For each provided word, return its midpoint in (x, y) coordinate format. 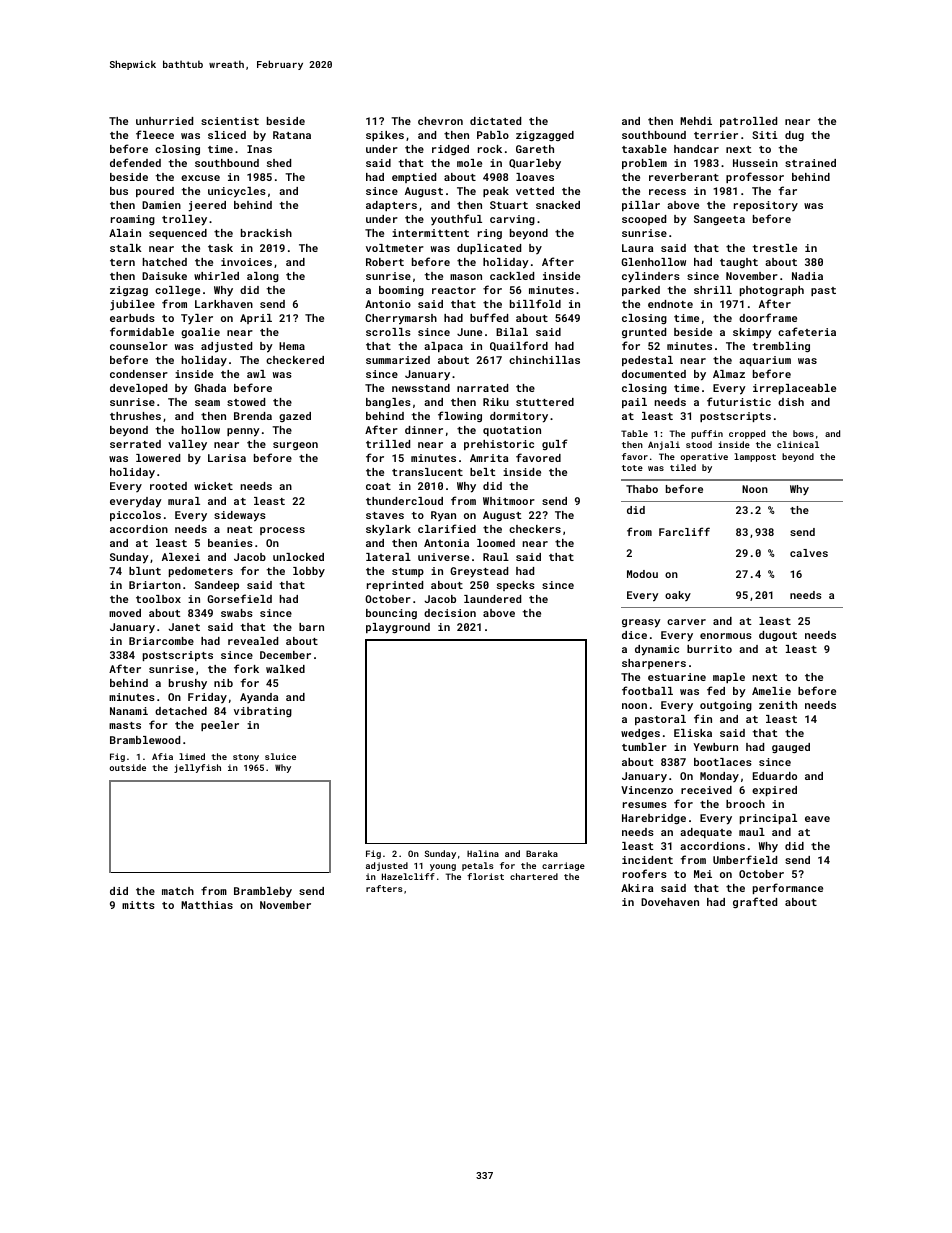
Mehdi (696, 121)
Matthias (207, 905)
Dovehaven (670, 902)
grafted (755, 902)
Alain (125, 233)
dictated (495, 121)
